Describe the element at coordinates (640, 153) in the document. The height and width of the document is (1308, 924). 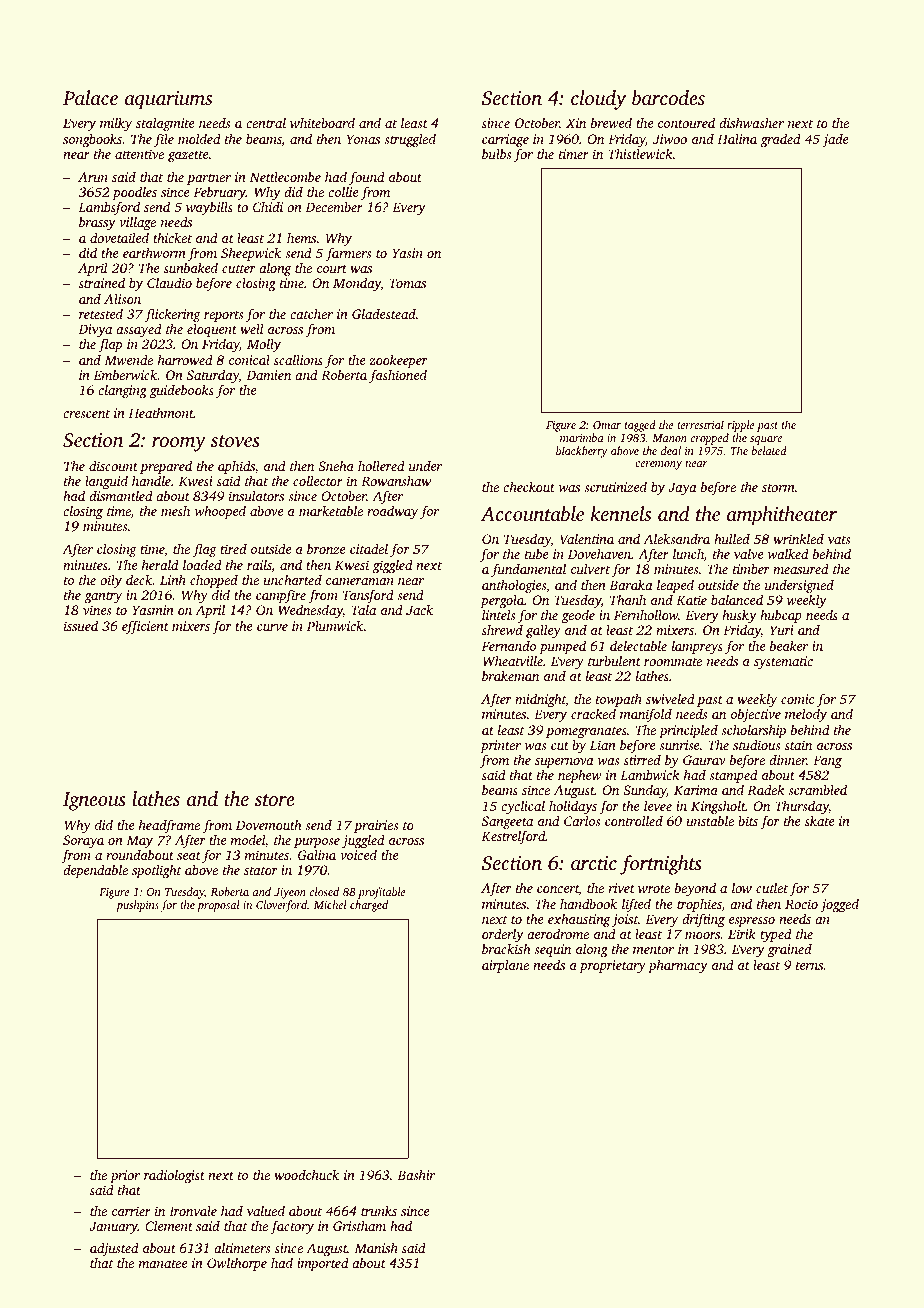
I see `Thistlewick` at that location.
